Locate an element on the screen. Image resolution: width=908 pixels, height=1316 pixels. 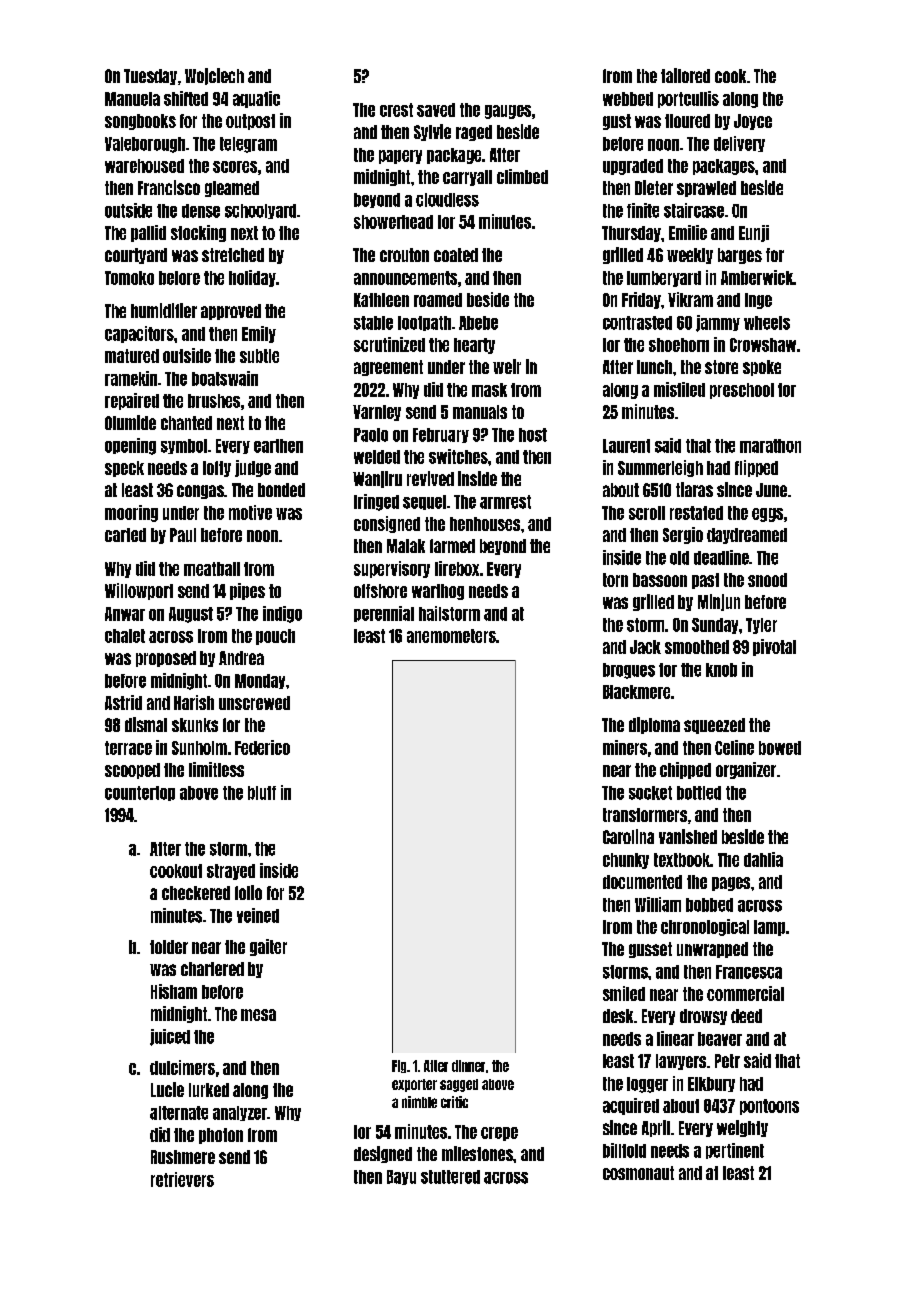
gauges is located at coordinates (508, 112).
